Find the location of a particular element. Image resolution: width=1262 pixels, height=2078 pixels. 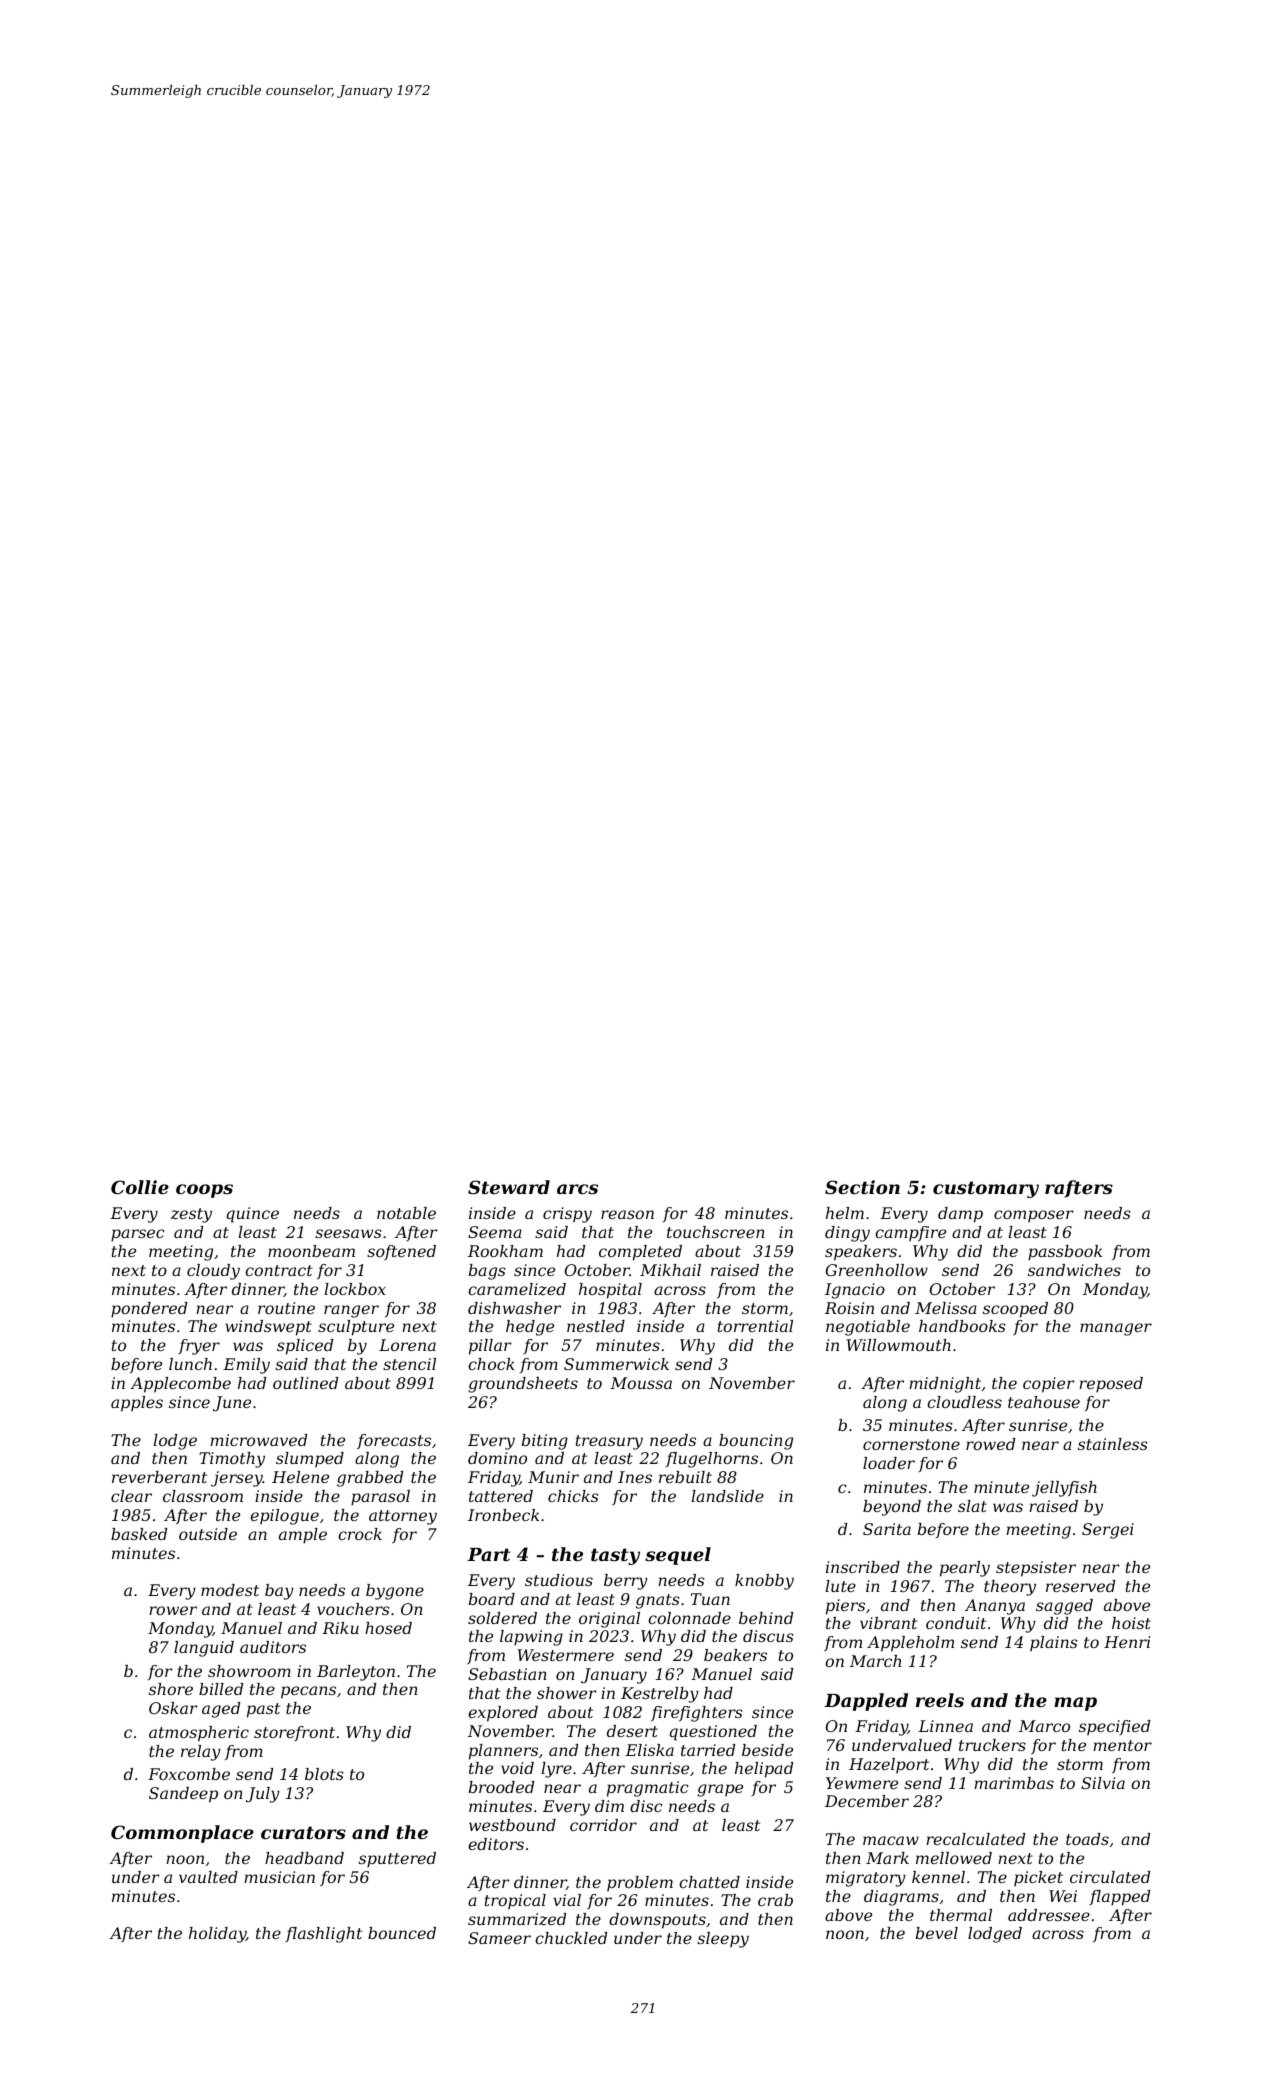

sputtered is located at coordinates (397, 1860).
